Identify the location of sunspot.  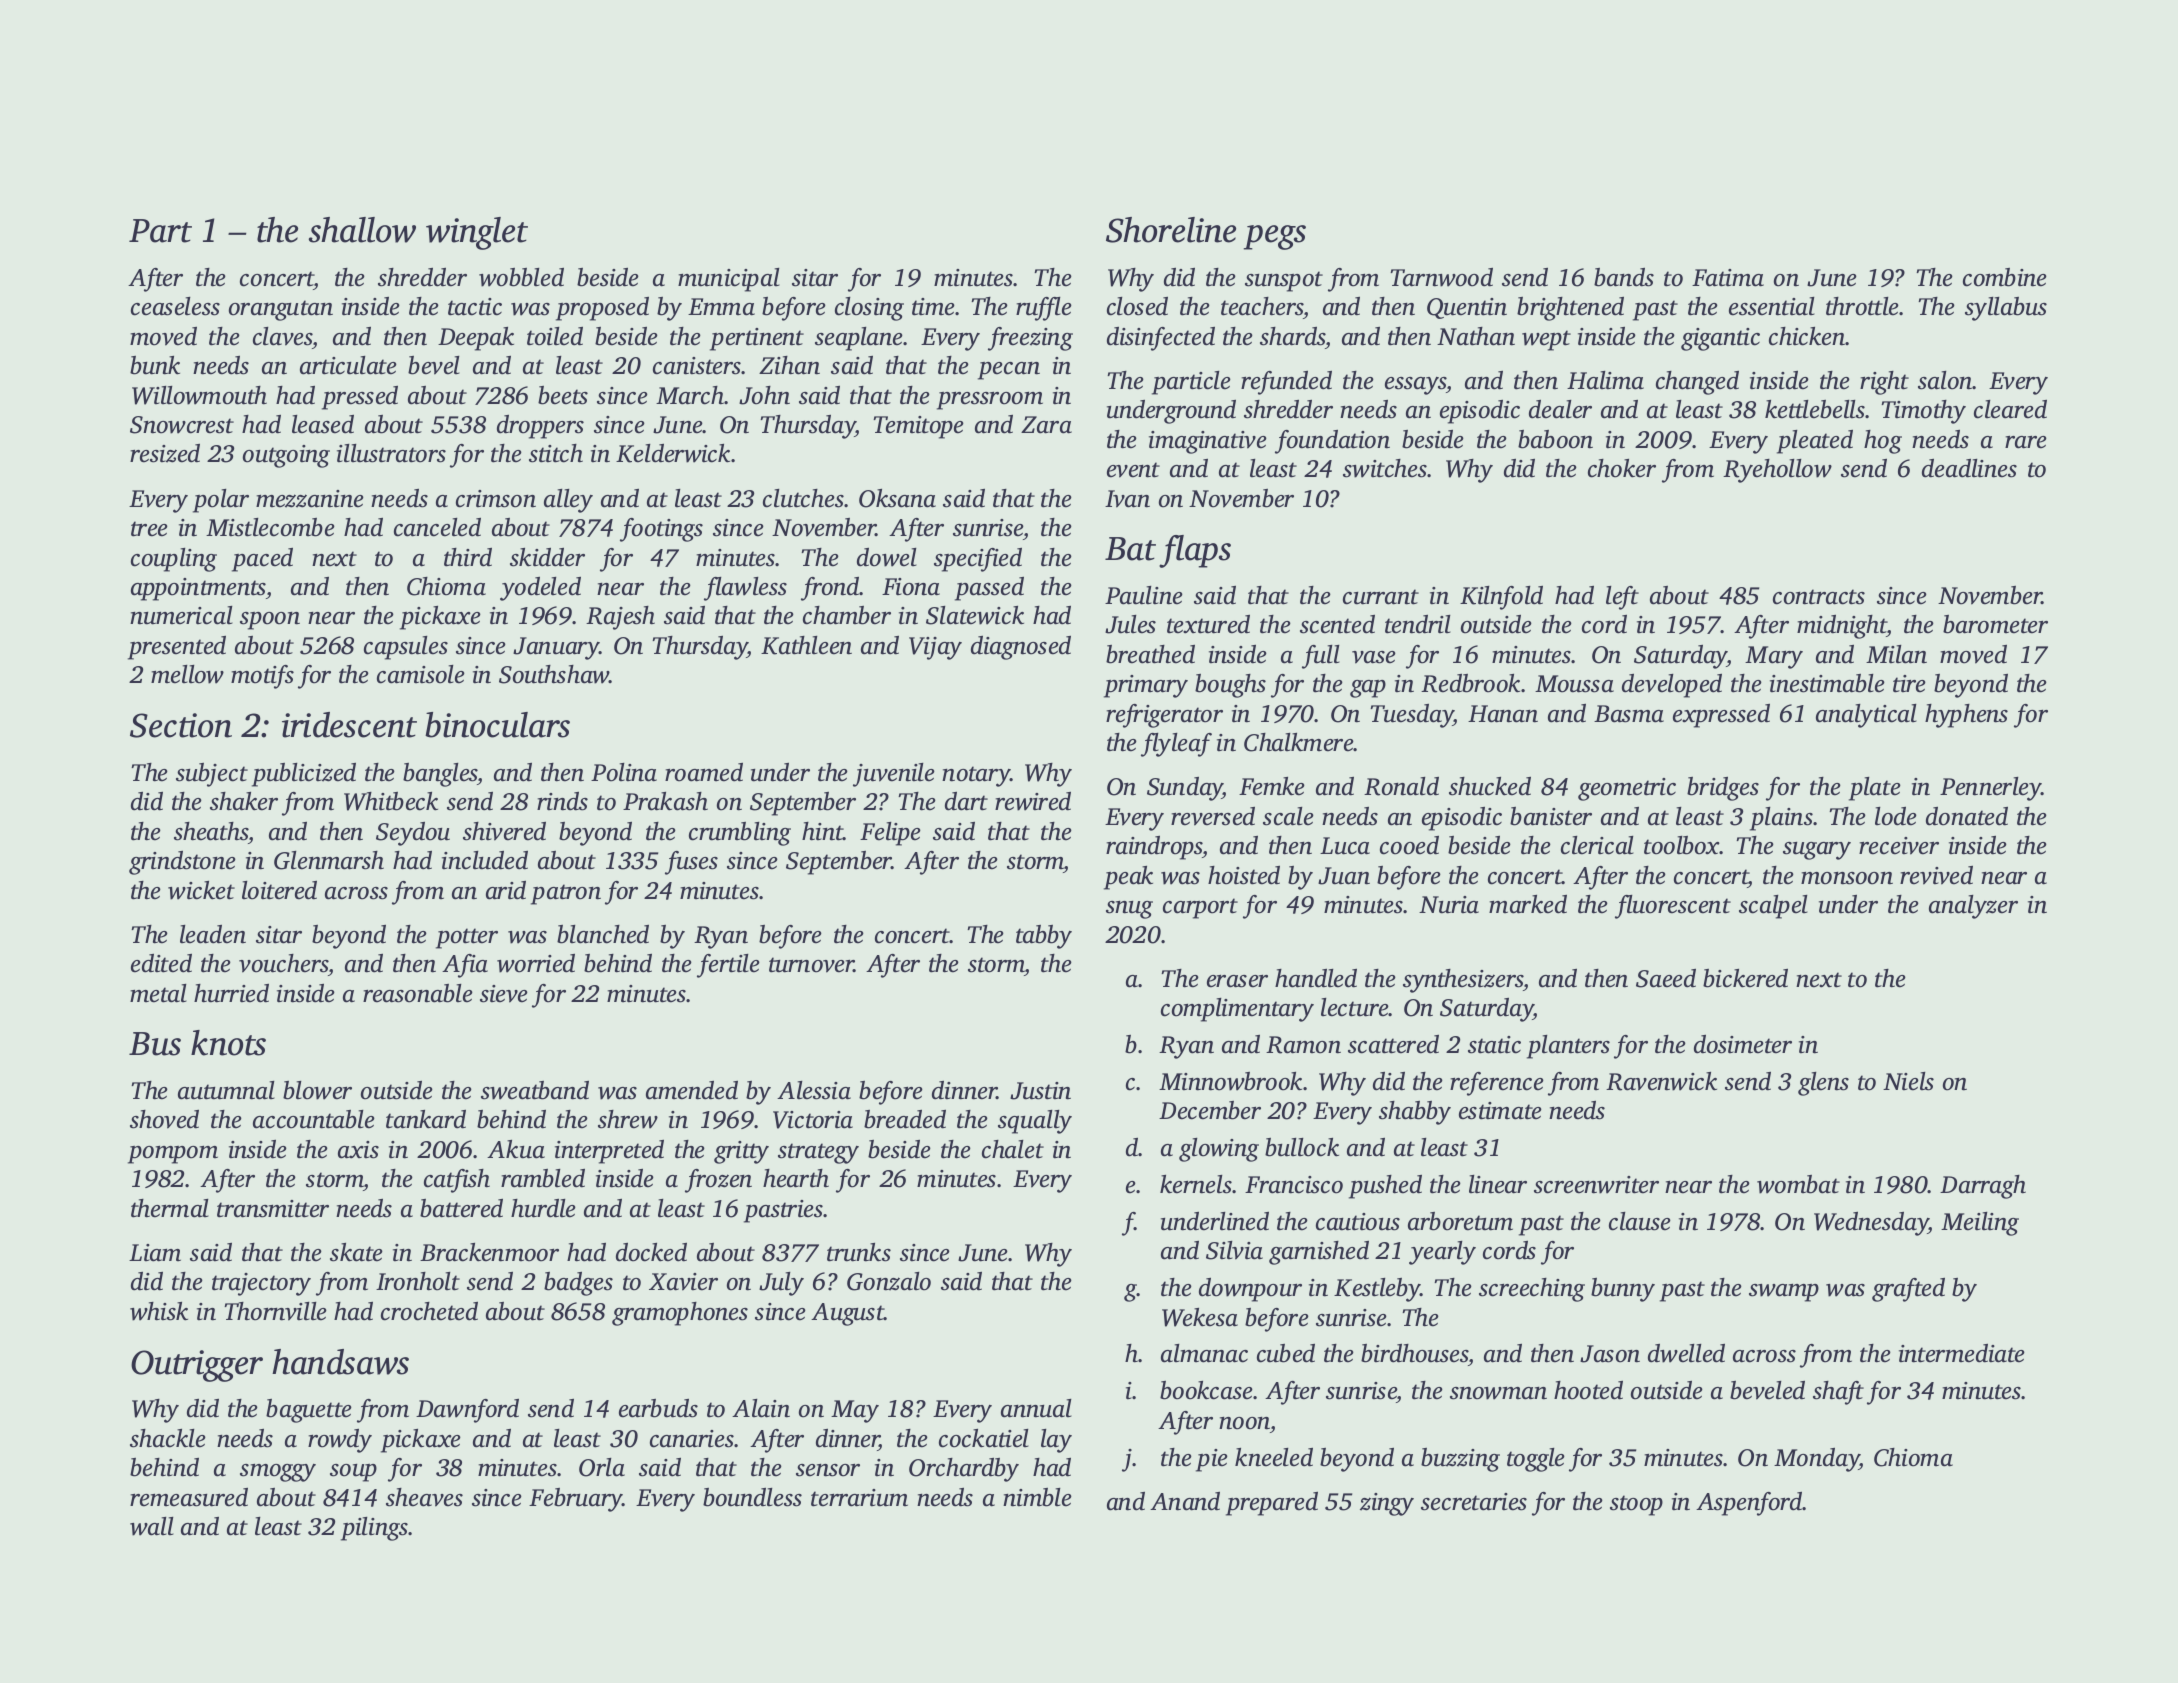
(1284, 281).
